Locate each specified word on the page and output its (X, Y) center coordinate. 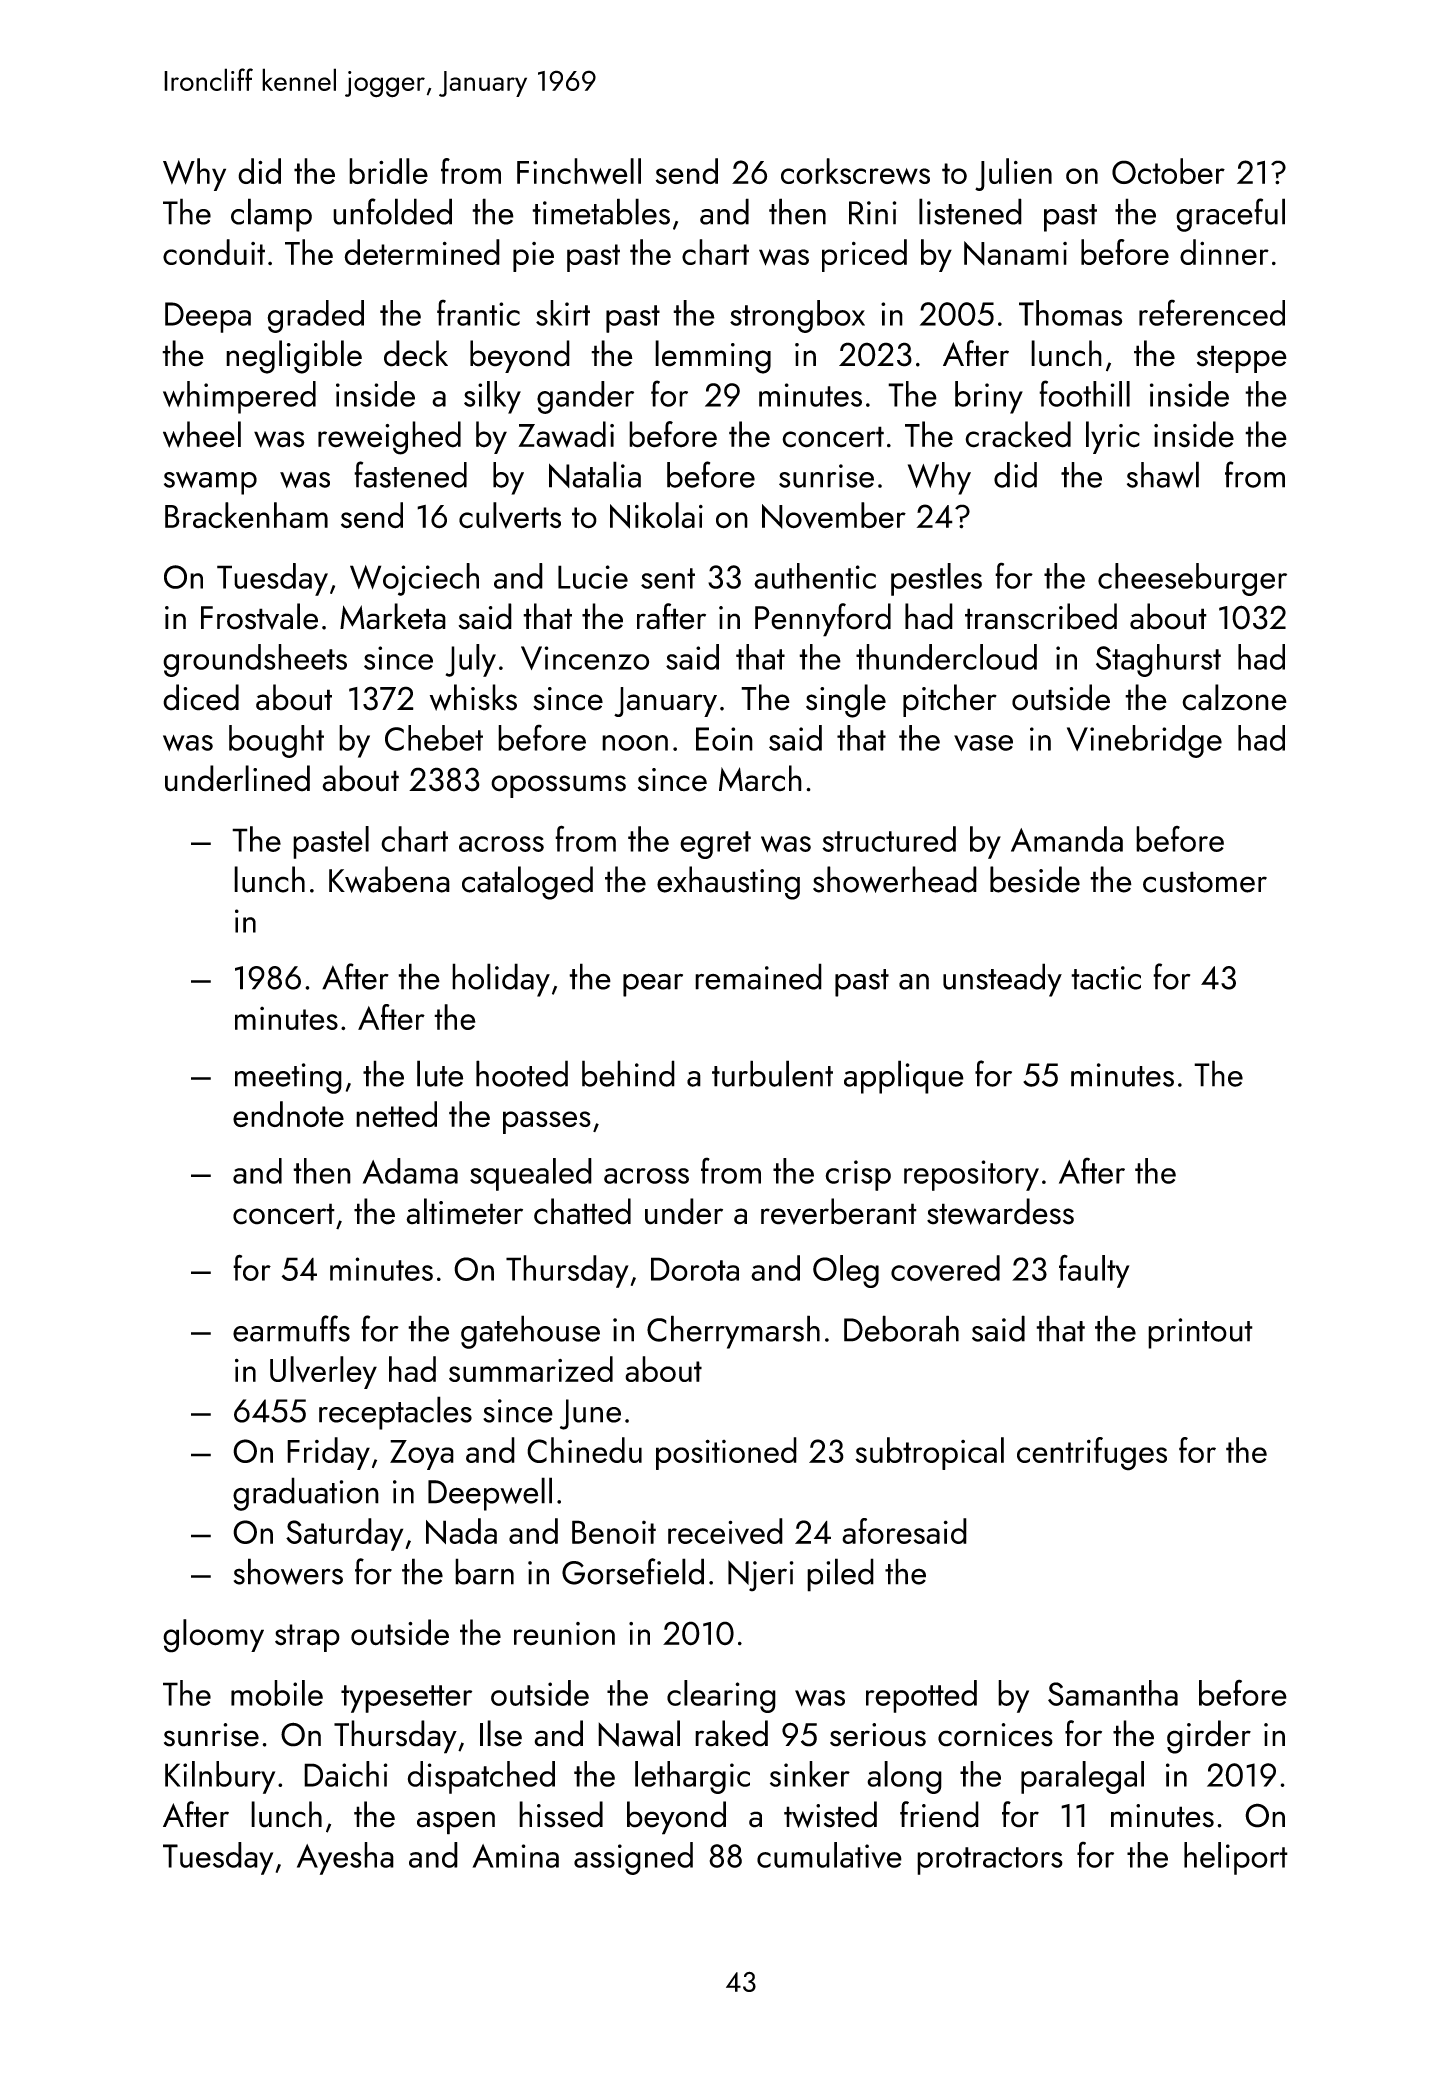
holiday (501, 980)
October (1168, 171)
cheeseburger (1192, 579)
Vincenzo (585, 658)
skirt (563, 313)
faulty (1094, 1271)
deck (416, 353)
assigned (633, 1858)
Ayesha (345, 1858)
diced (201, 697)
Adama (410, 1171)
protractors (990, 1861)
